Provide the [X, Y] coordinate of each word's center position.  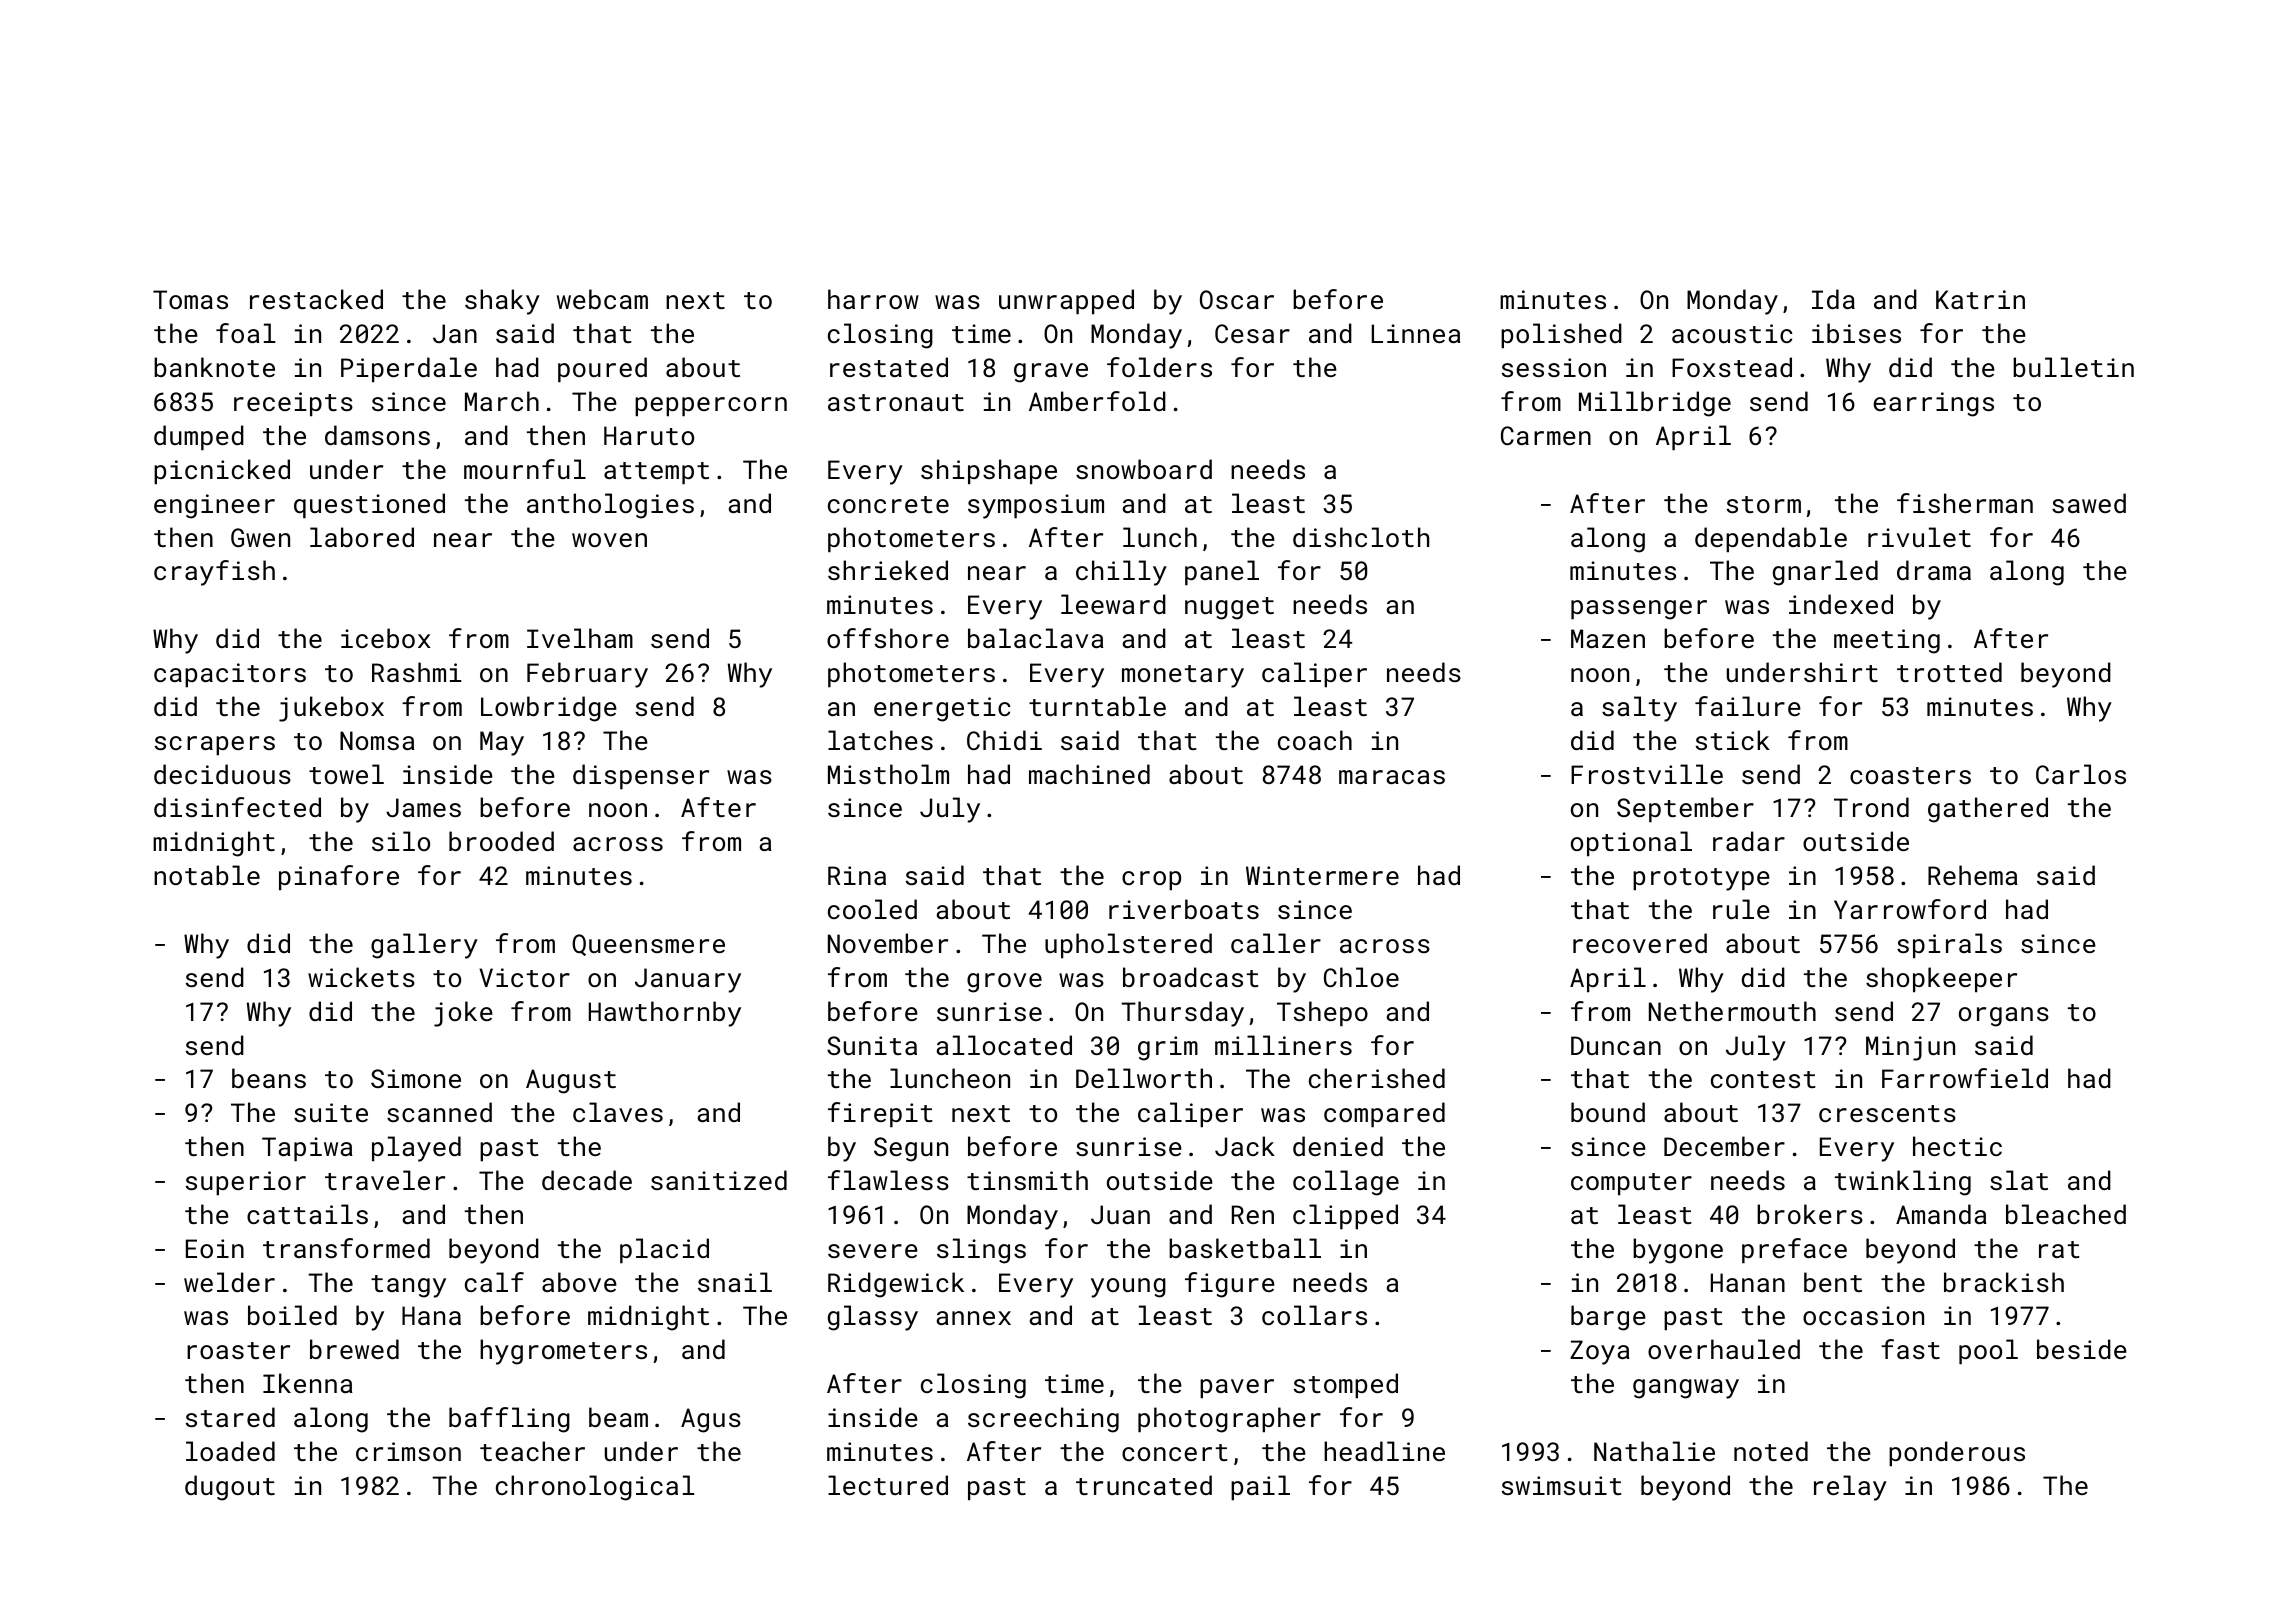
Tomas [190, 299]
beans [269, 1078]
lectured [888, 1485]
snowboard [1144, 469]
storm [1764, 504]
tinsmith [1027, 1180]
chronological [595, 1488]
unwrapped [1066, 301]
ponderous [1957, 1453]
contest [1763, 1079]
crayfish [214, 573]
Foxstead [1732, 367]
